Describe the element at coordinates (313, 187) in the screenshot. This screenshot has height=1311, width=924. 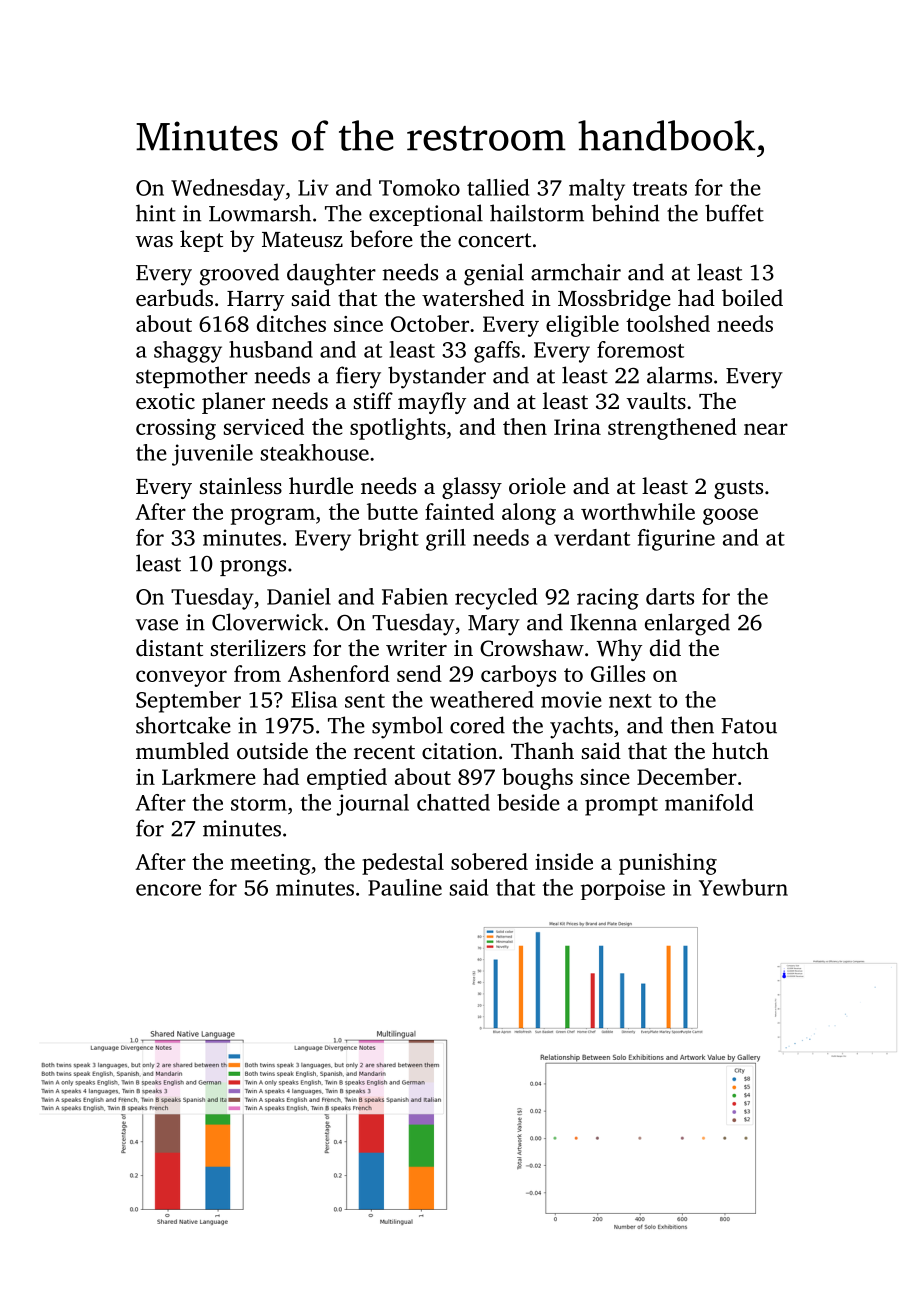
I see `Liv` at that location.
